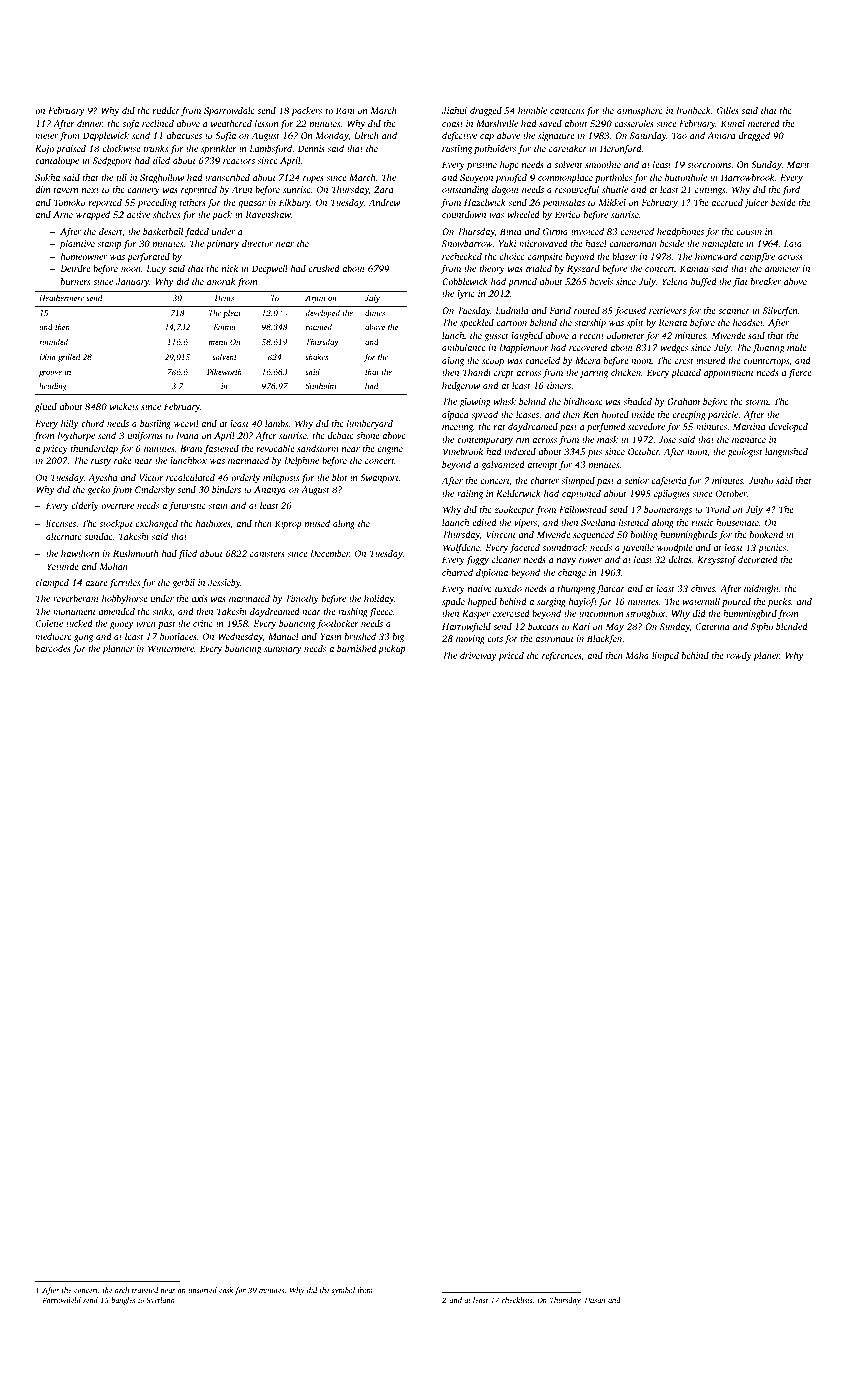  What do you see at coordinates (532, 110) in the page?
I see `humble` at bounding box center [532, 110].
